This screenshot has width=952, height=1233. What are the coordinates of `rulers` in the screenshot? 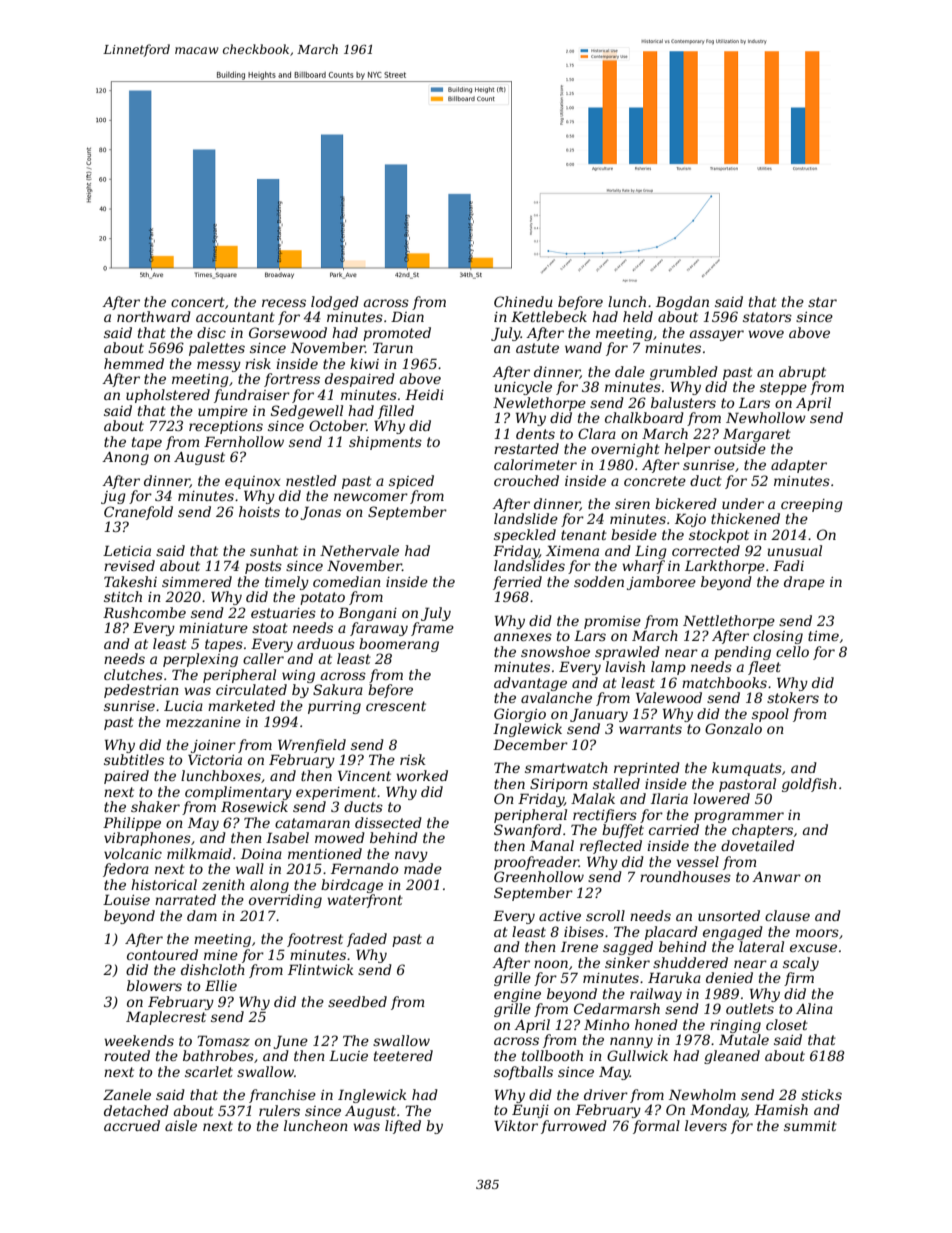 It's located at (279, 1110).
